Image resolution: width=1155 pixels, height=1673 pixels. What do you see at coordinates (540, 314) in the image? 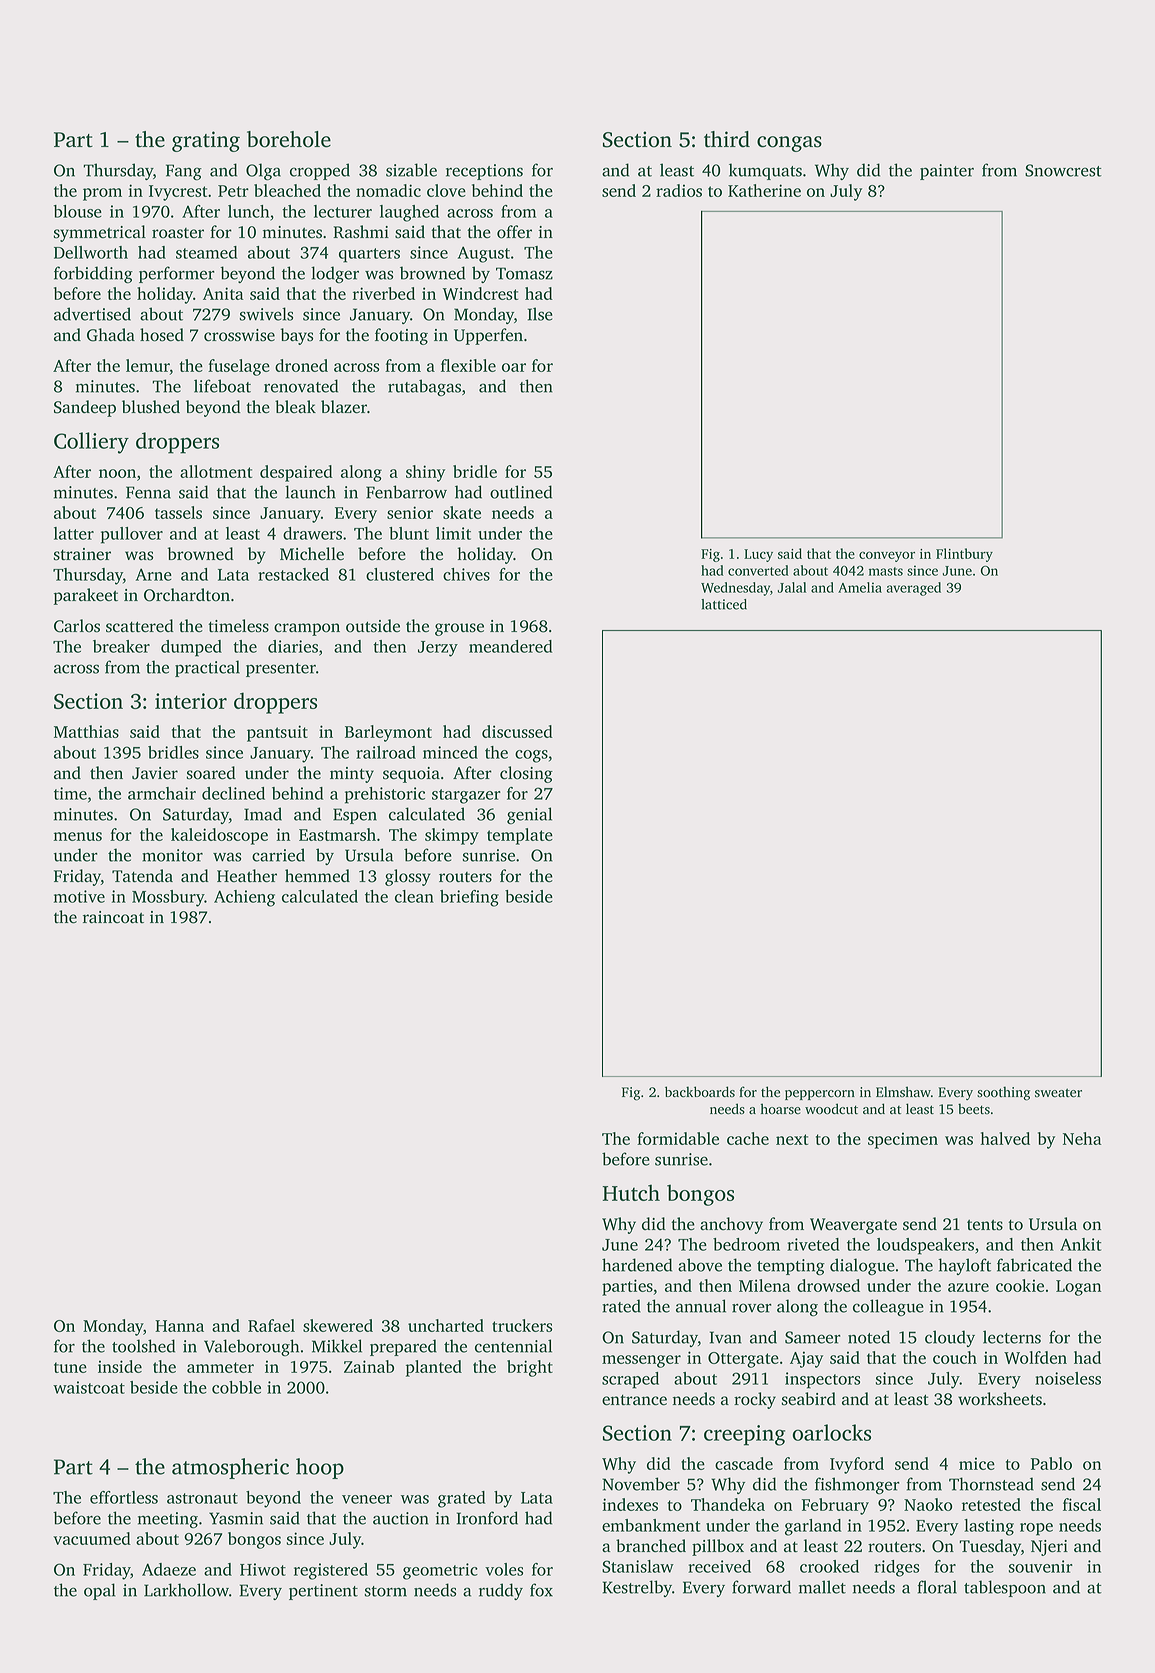
I see `Ilse` at bounding box center [540, 314].
